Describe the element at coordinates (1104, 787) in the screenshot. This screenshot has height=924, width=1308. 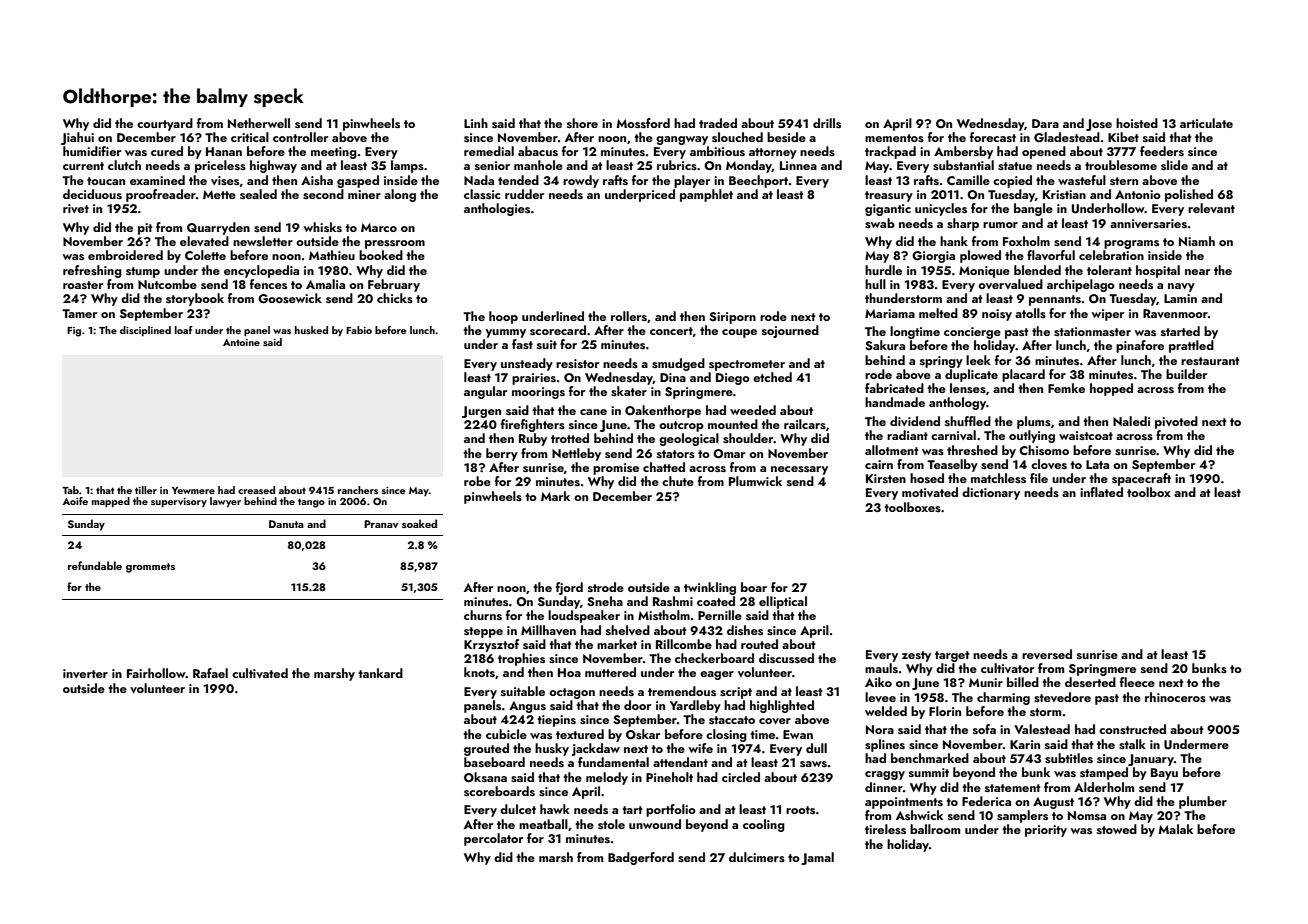
I see `Alderholm` at that location.
